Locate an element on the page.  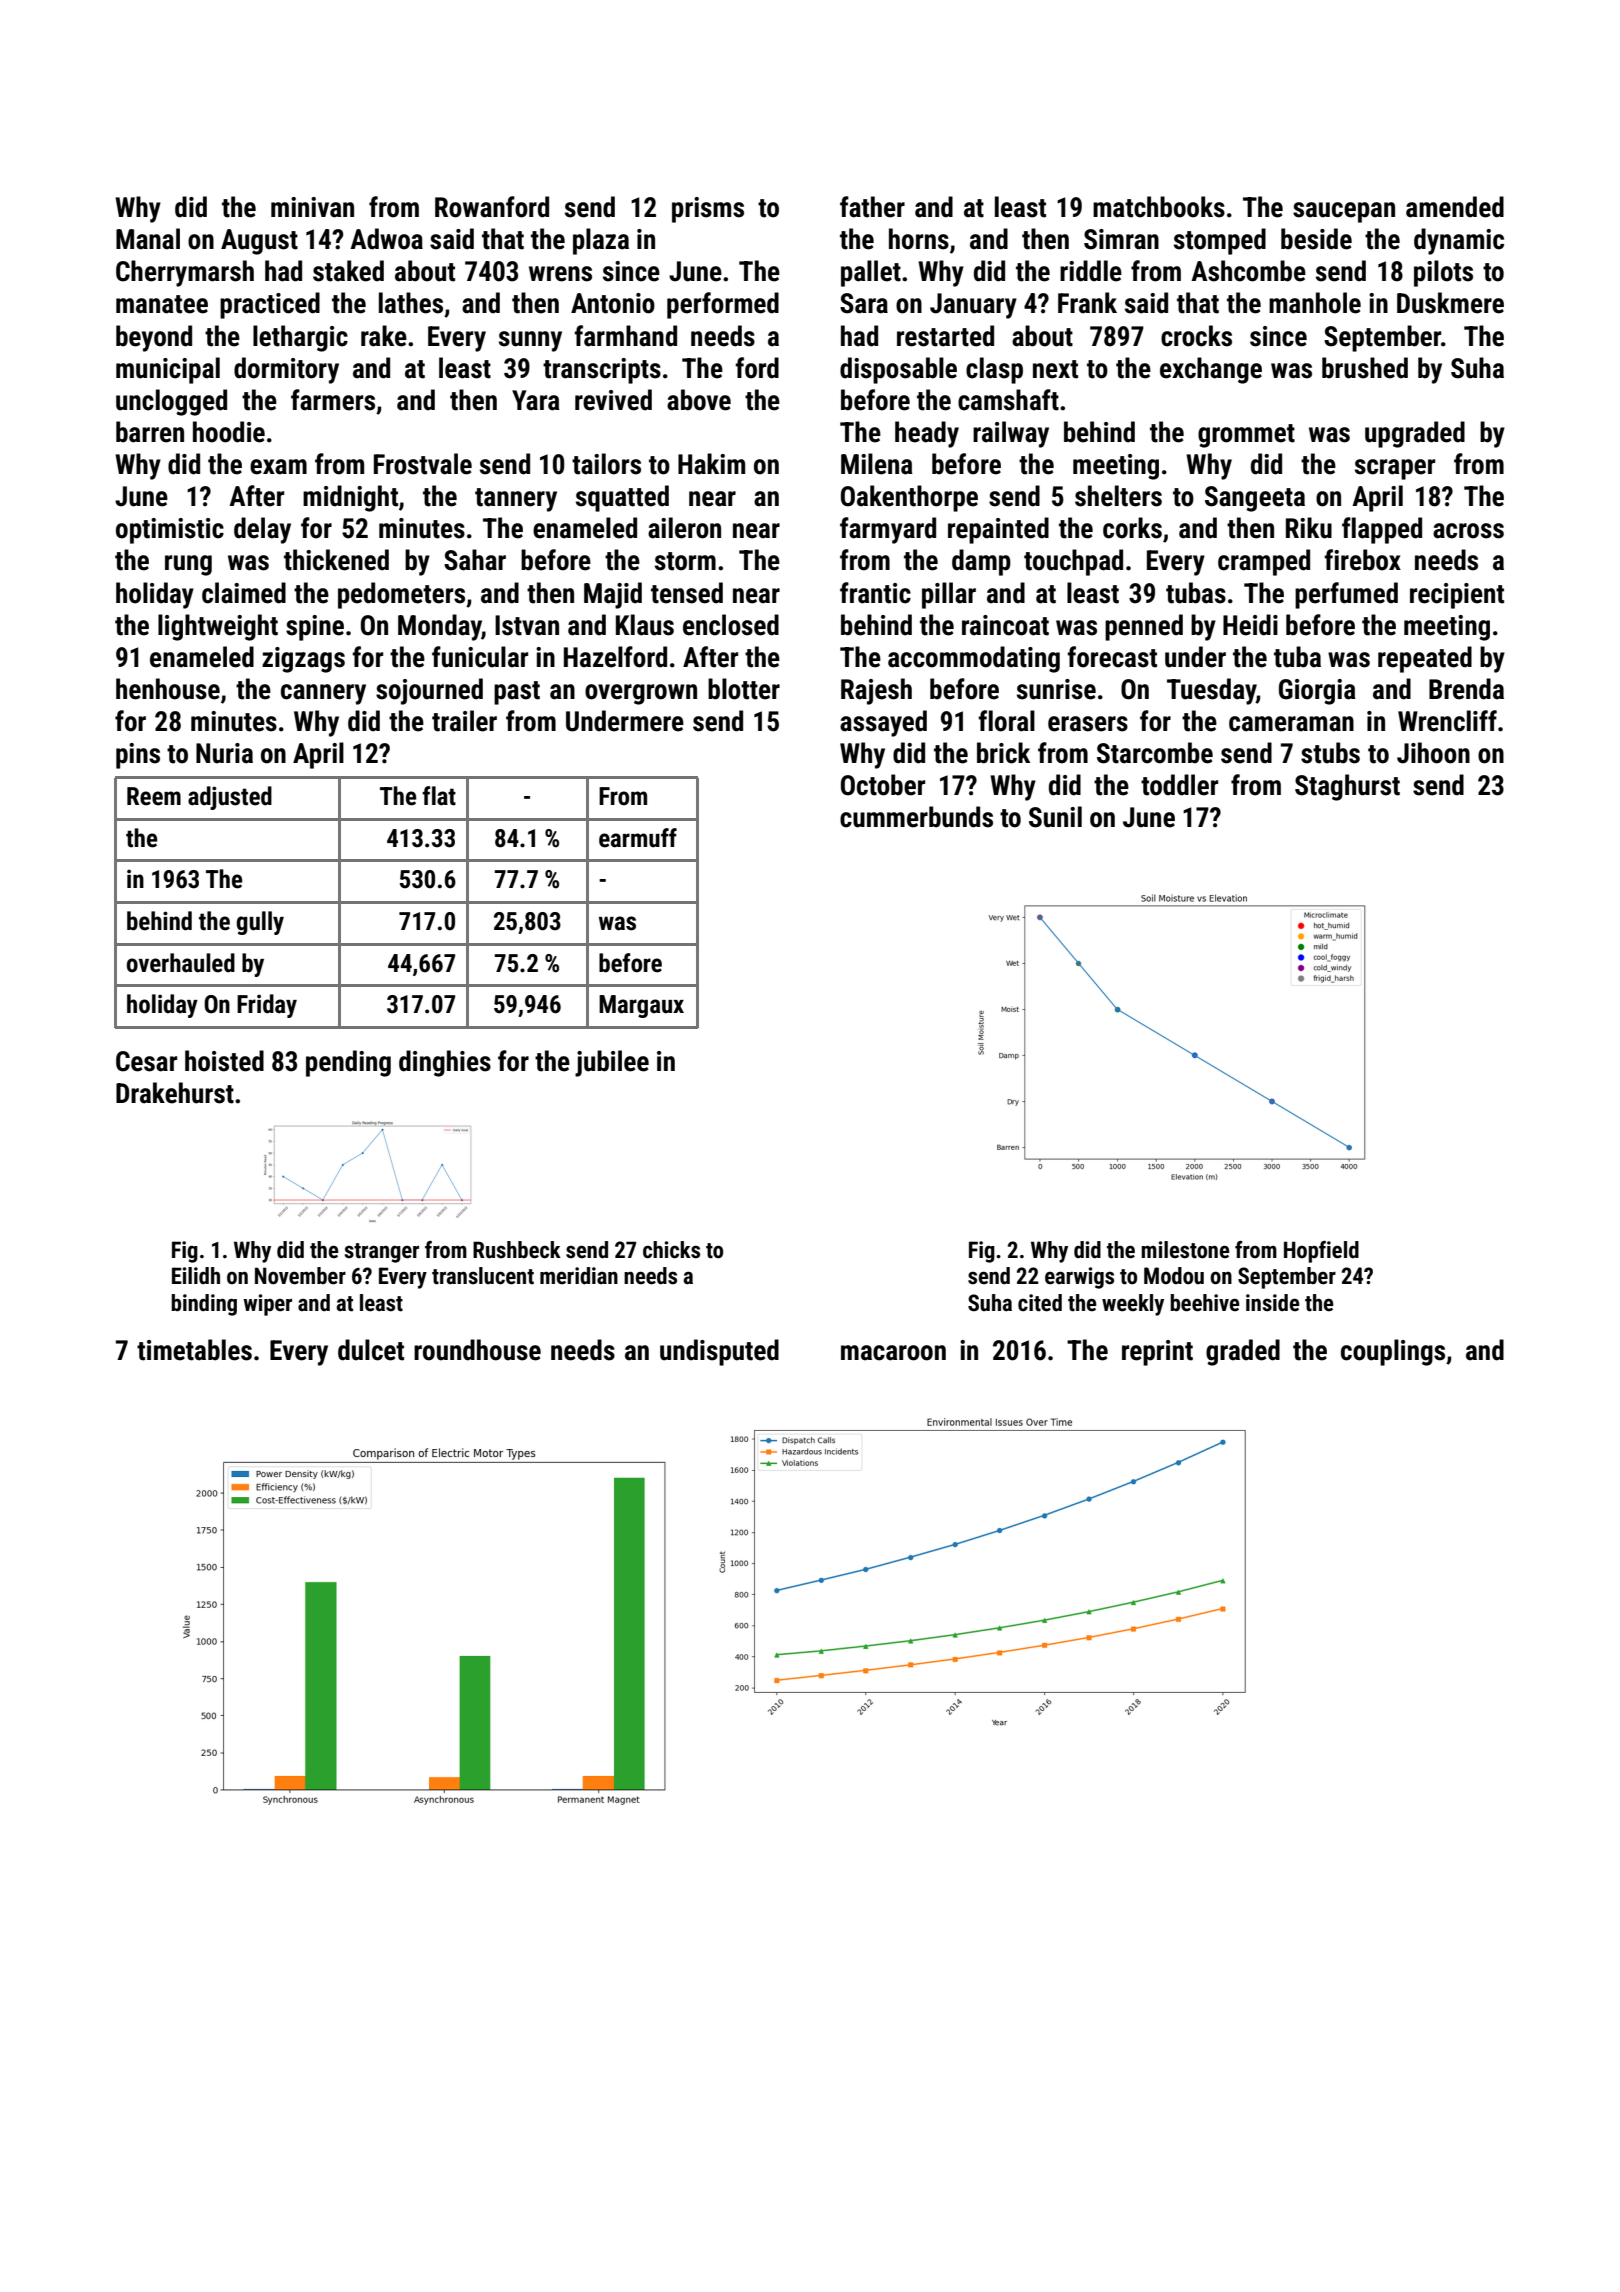
hoisted is located at coordinates (224, 1061).
